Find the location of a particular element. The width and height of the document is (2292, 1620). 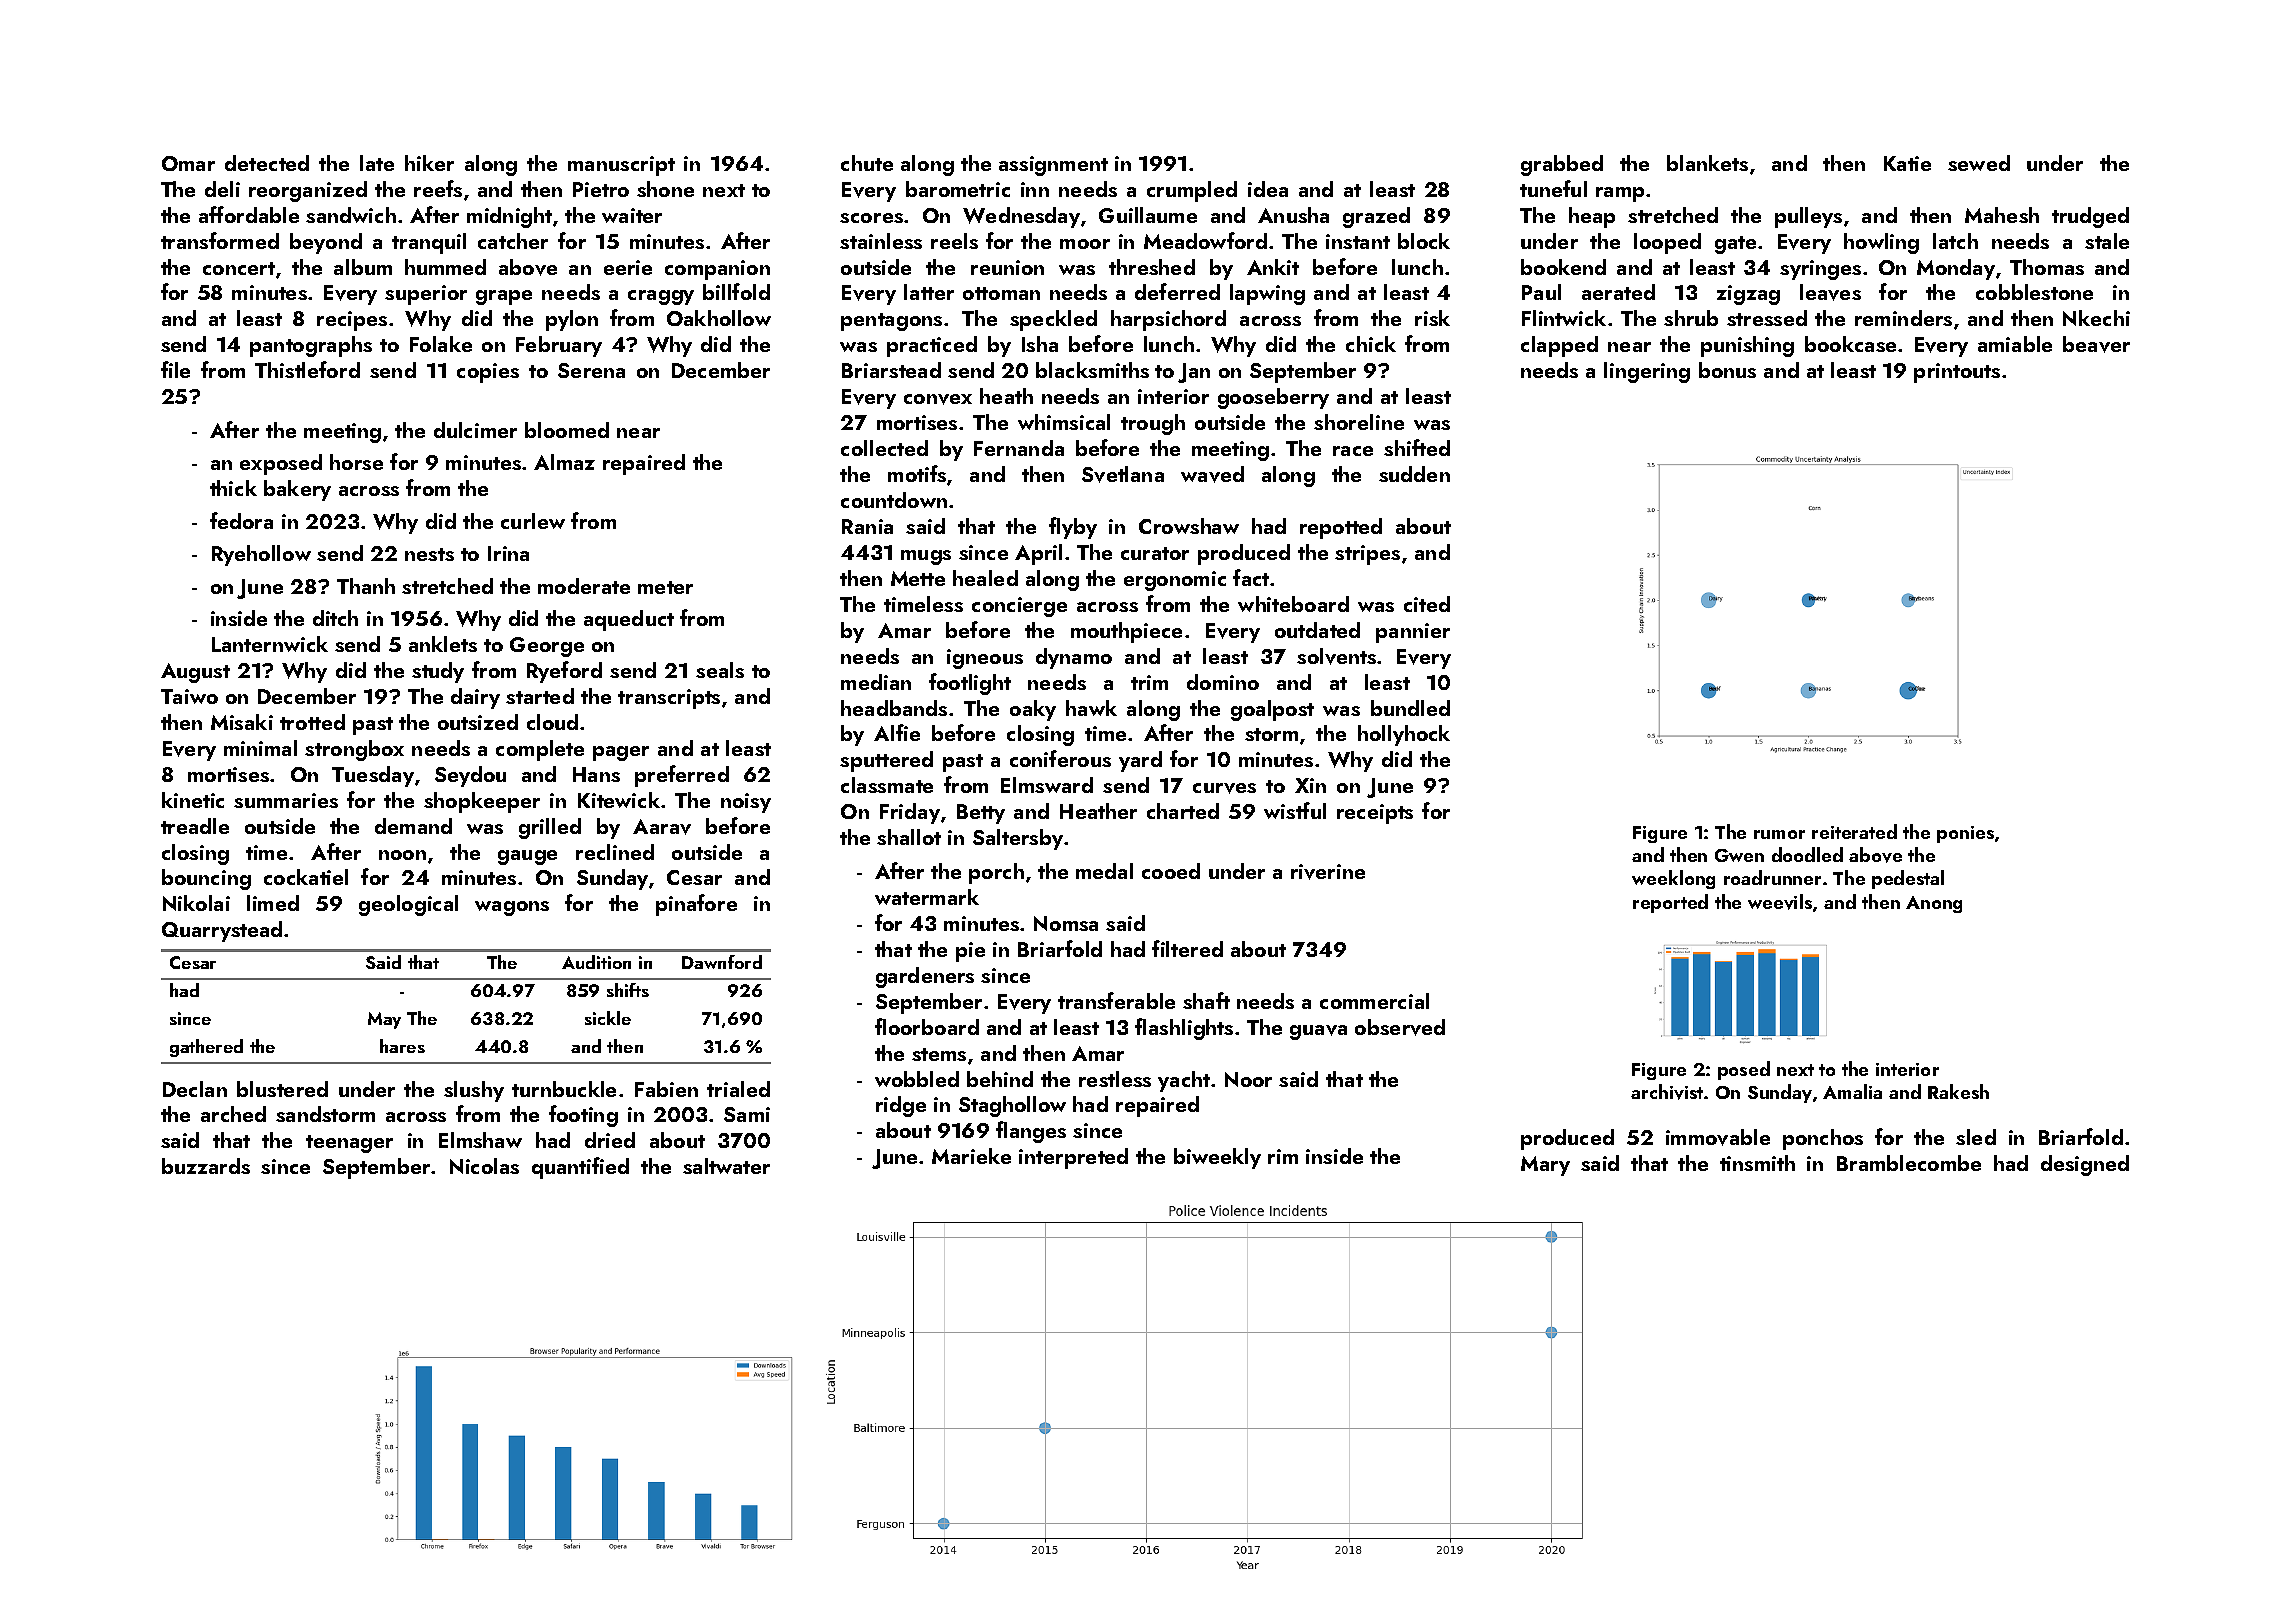

gathered is located at coordinates (206, 1048).
